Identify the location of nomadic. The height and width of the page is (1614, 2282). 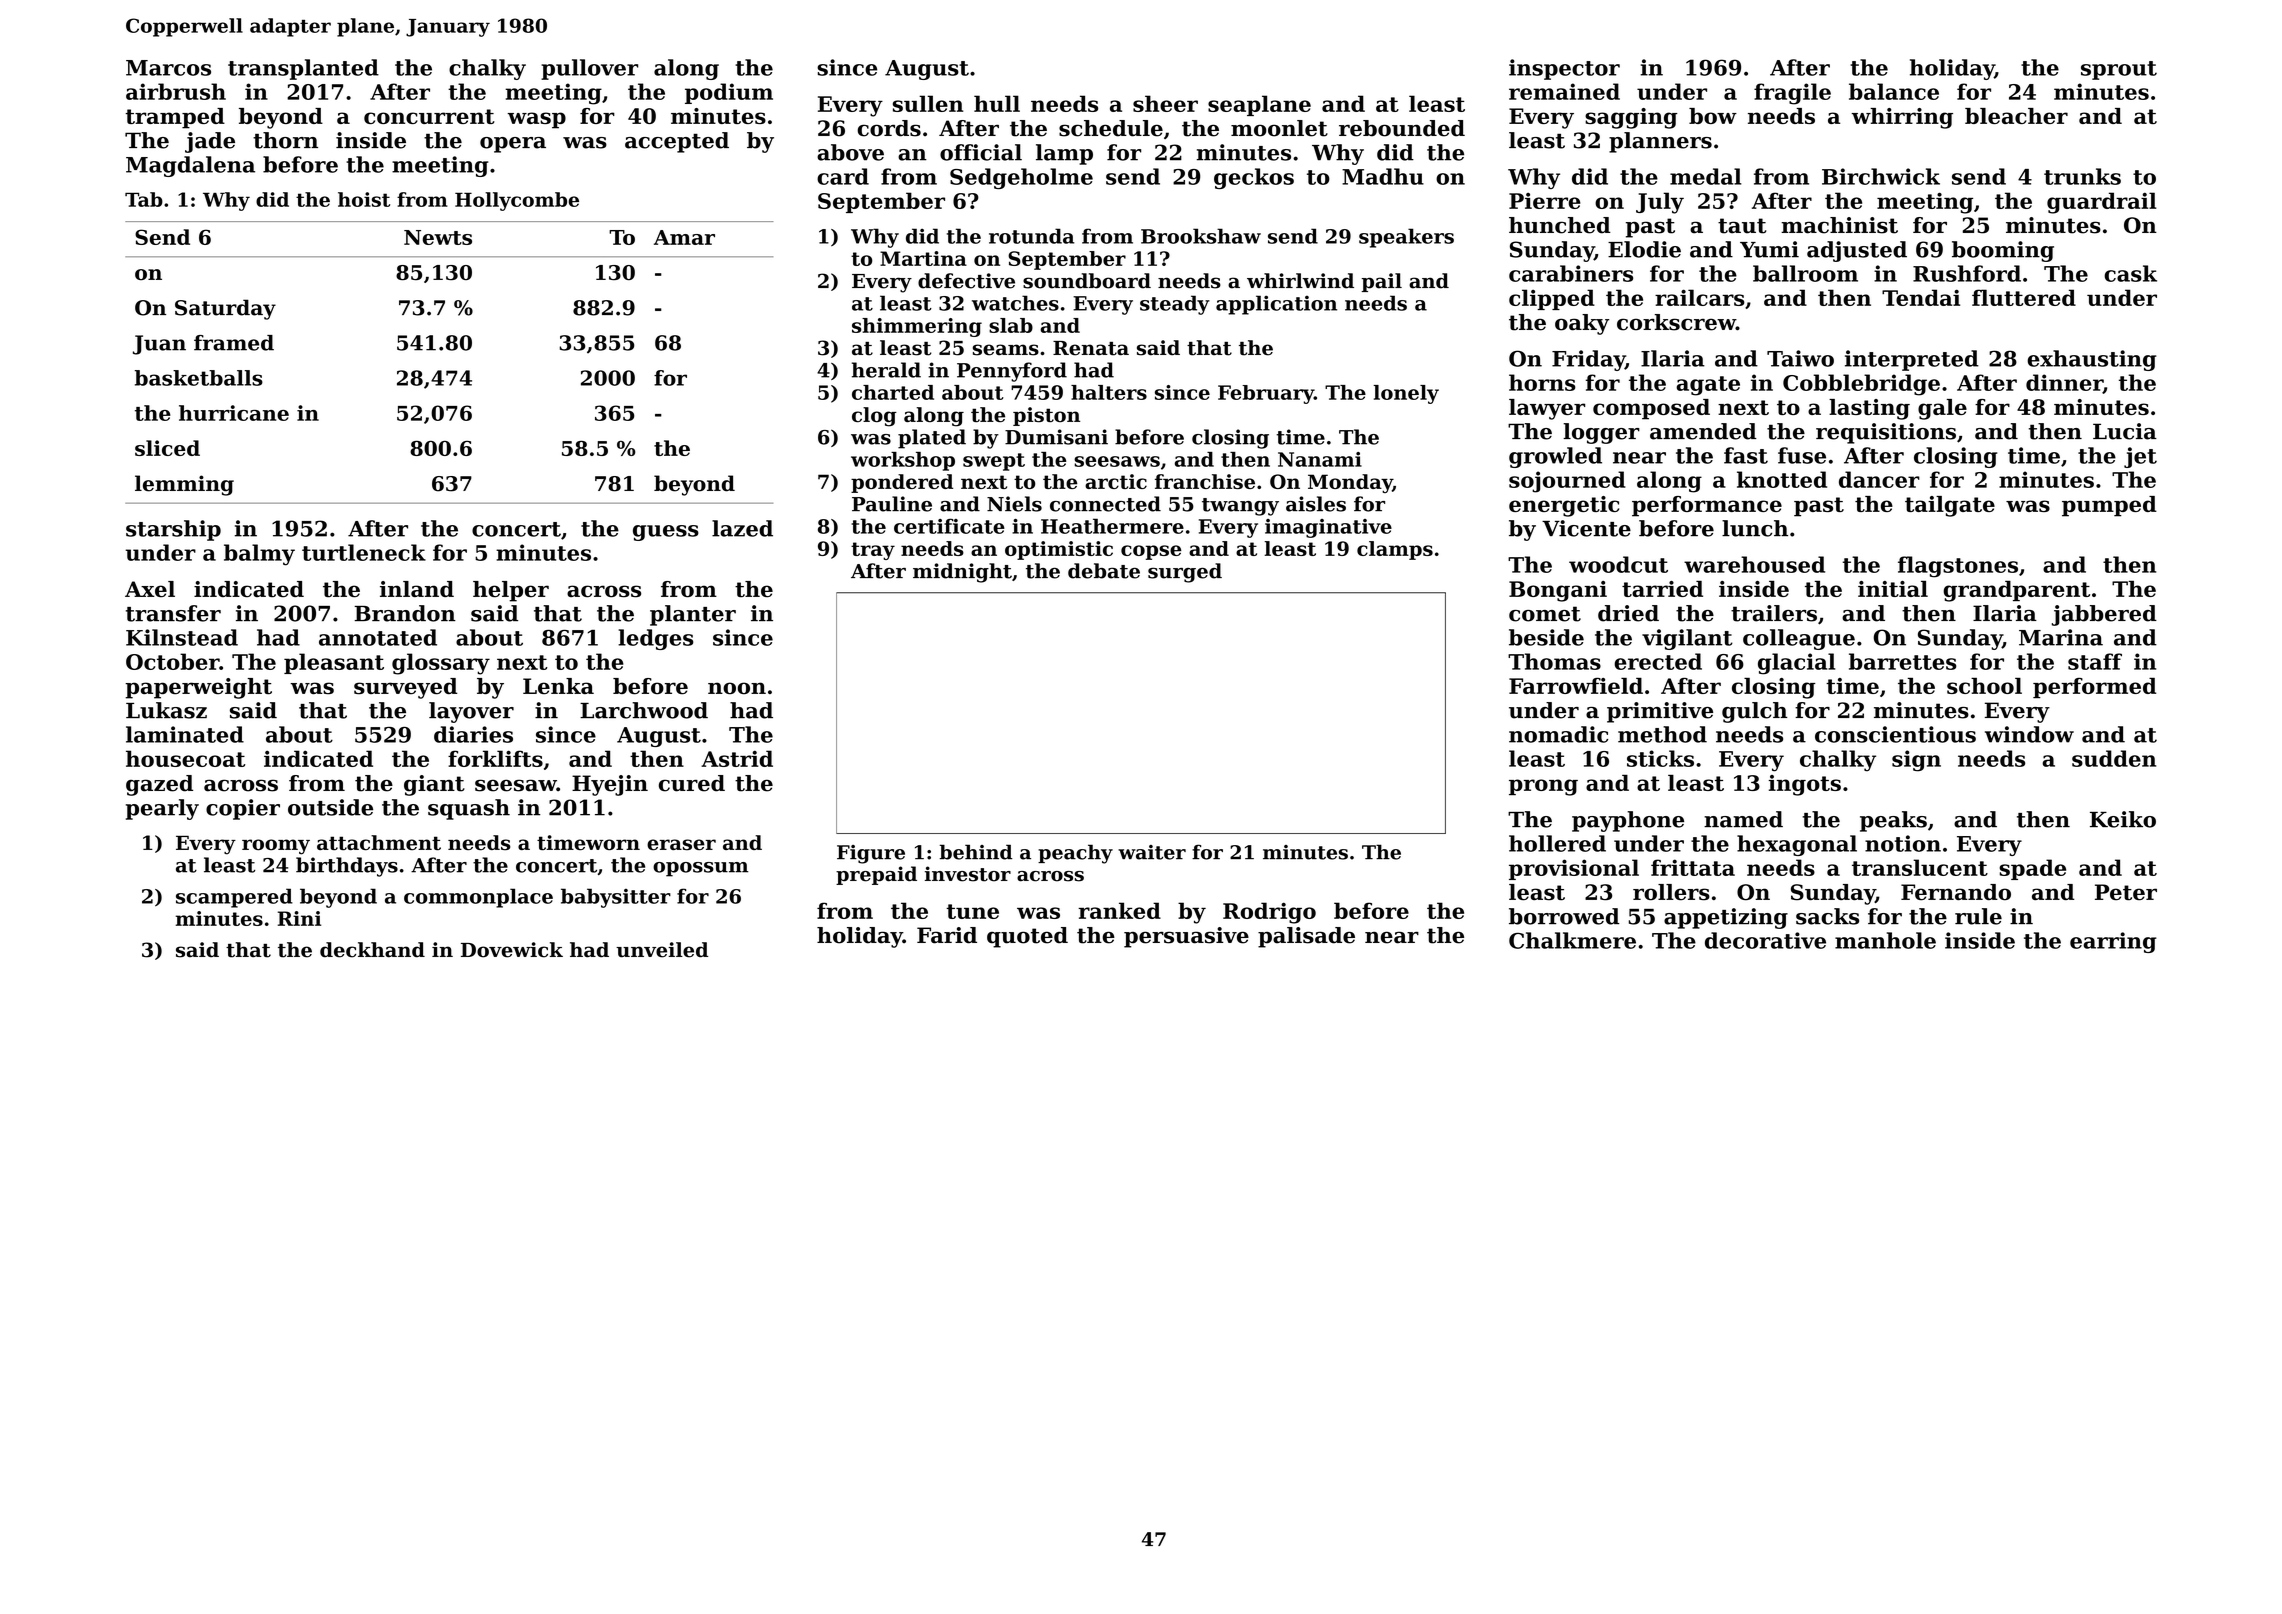
(1558, 734).
